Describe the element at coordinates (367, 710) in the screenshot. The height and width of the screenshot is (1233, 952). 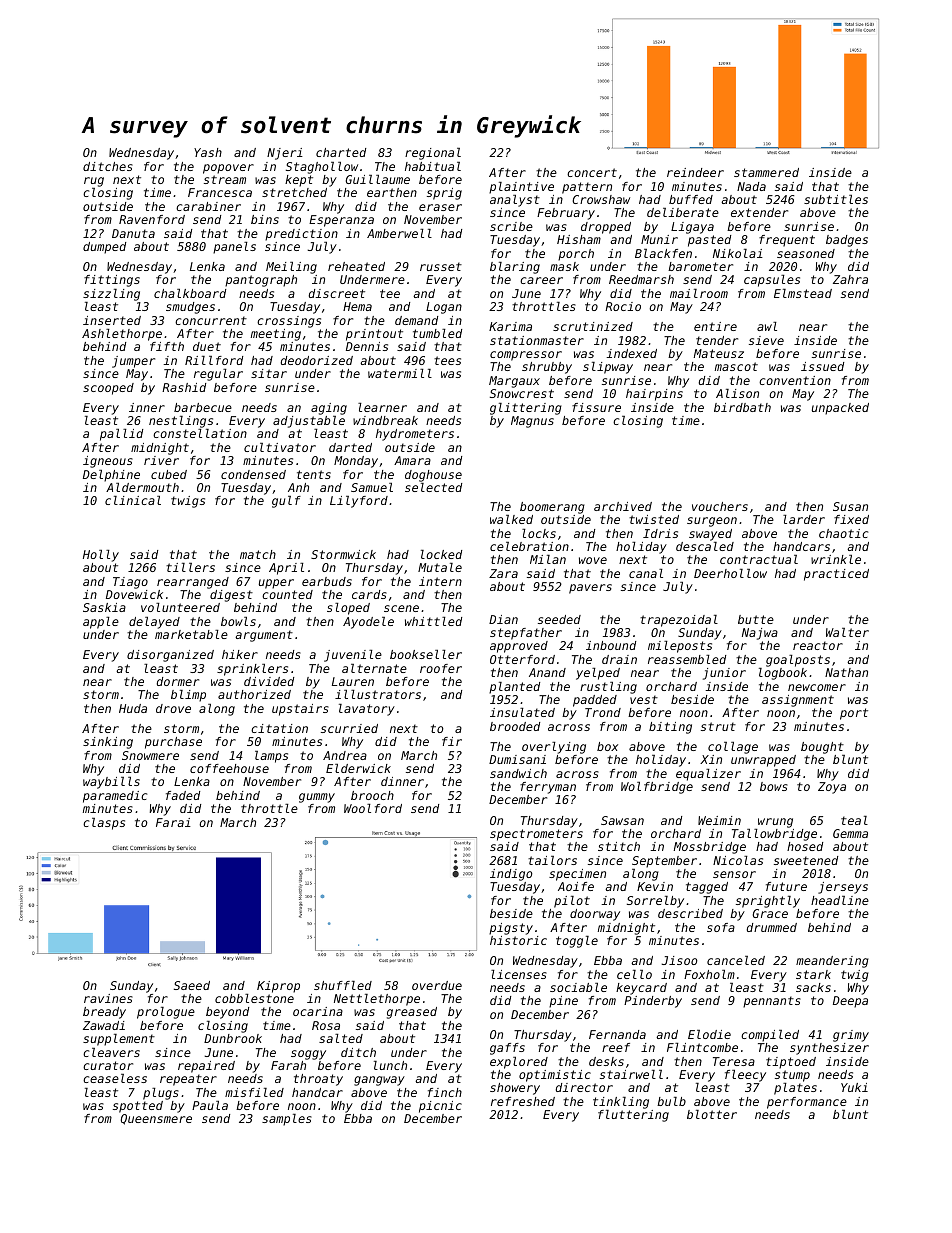
I see `lavatory` at that location.
